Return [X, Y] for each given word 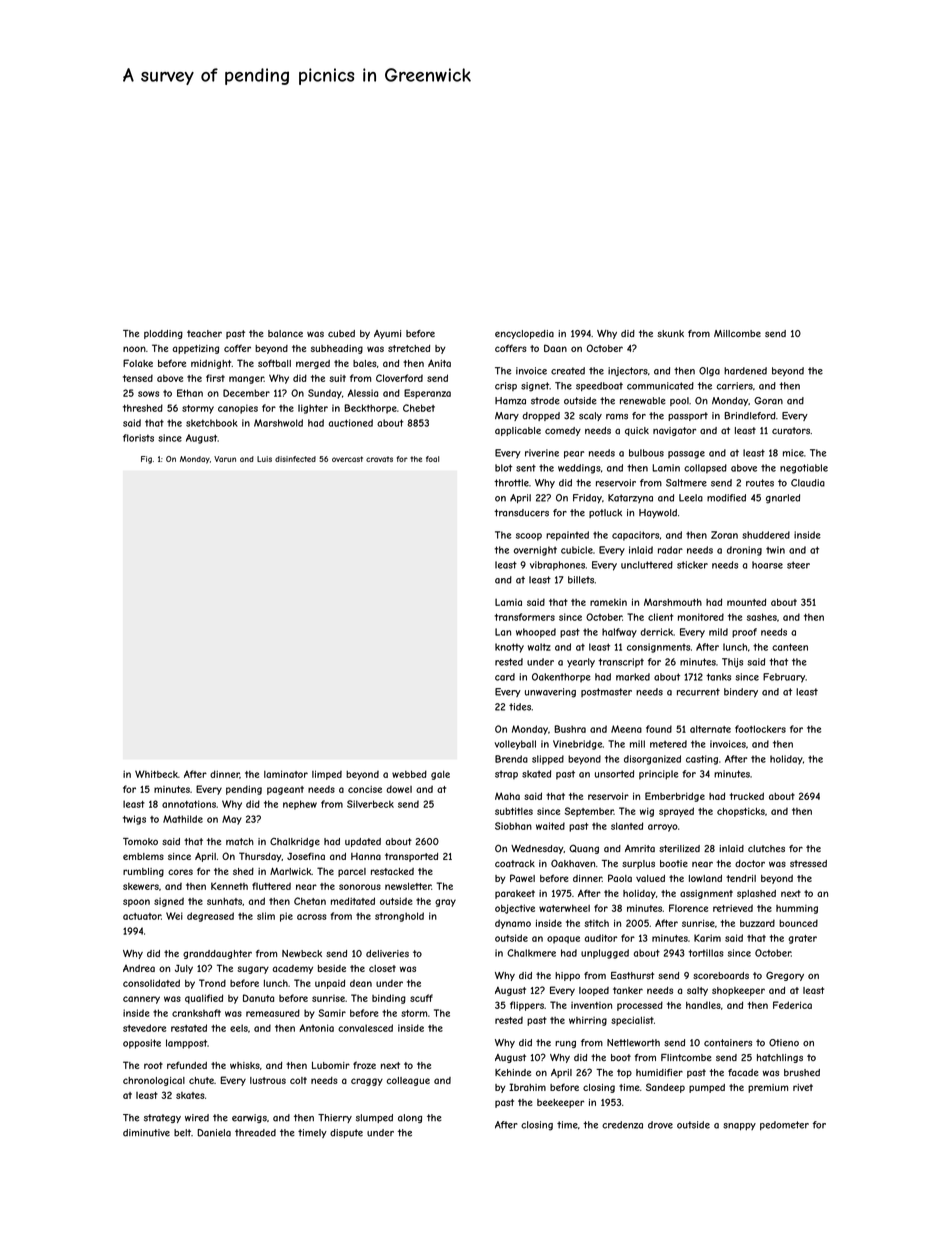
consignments [658, 648]
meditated [353, 901]
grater [802, 939]
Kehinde [513, 1072]
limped [327, 775]
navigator [674, 431]
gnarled [783, 499]
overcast [347, 459]
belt [182, 1133]
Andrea [139, 968]
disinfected [295, 459]
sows [148, 394]
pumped [707, 1088]
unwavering [550, 693]
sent [526, 468]
